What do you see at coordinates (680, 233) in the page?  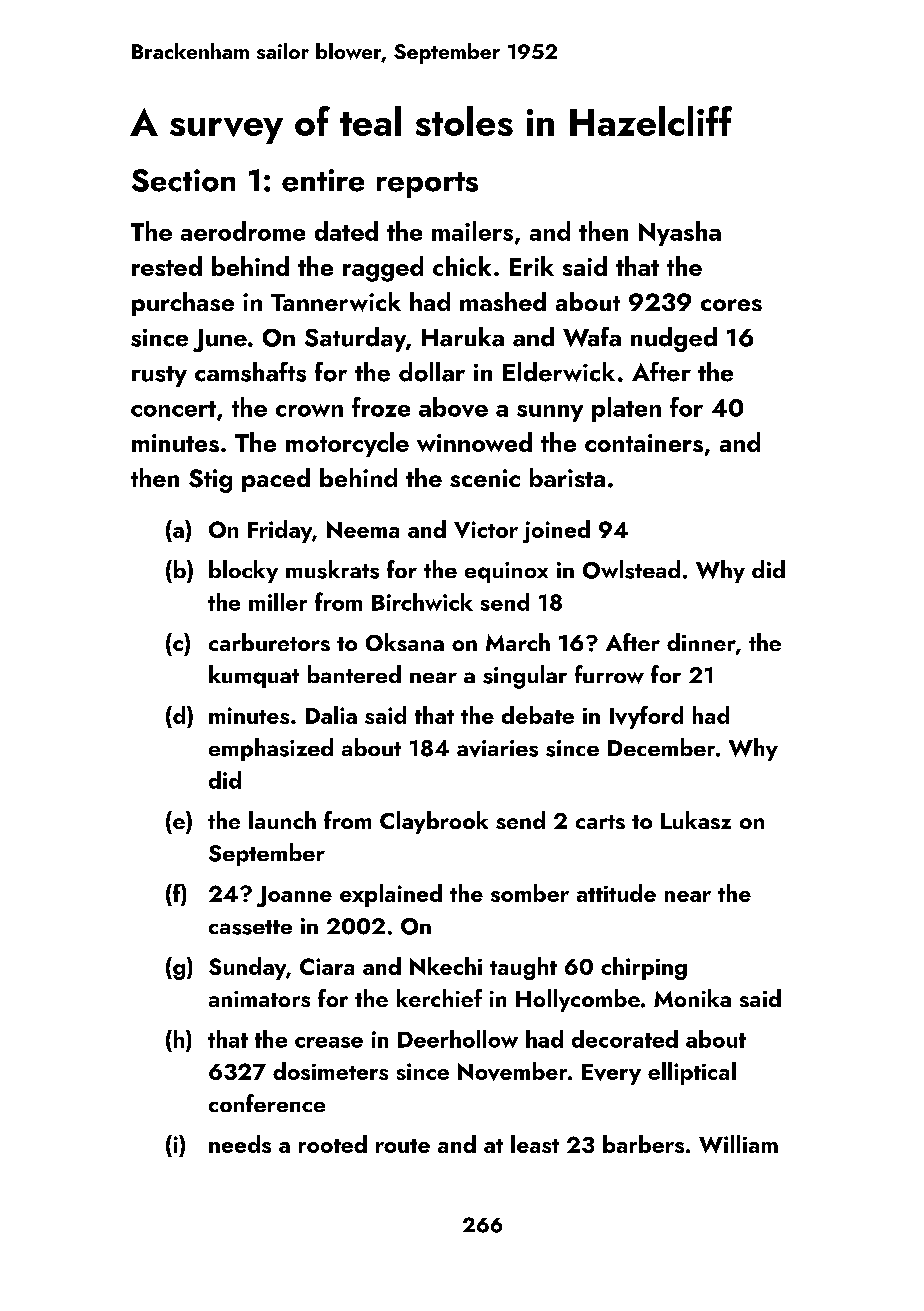 I see `Nyasha` at bounding box center [680, 233].
